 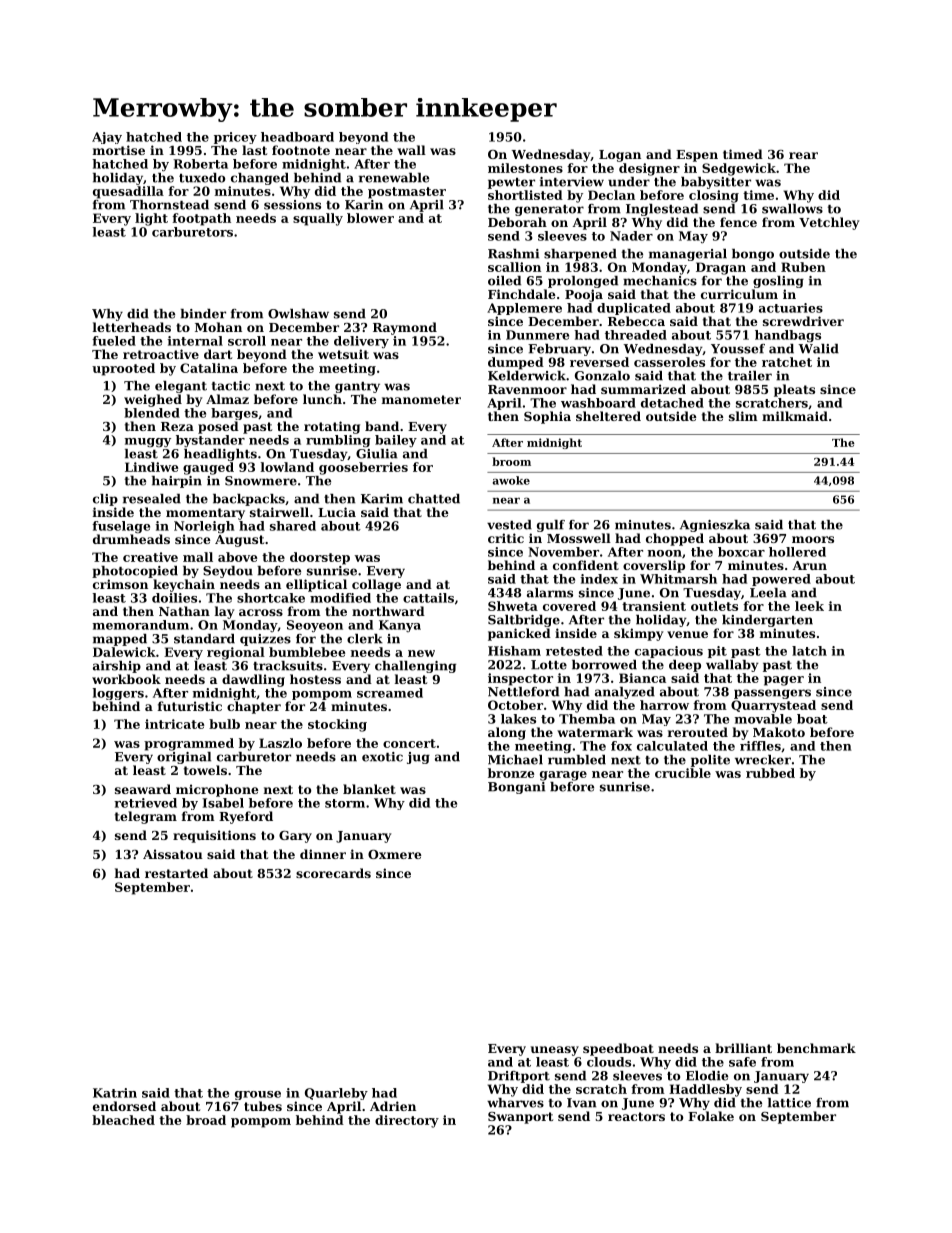 What do you see at coordinates (176, 873) in the screenshot?
I see `restarted` at bounding box center [176, 873].
